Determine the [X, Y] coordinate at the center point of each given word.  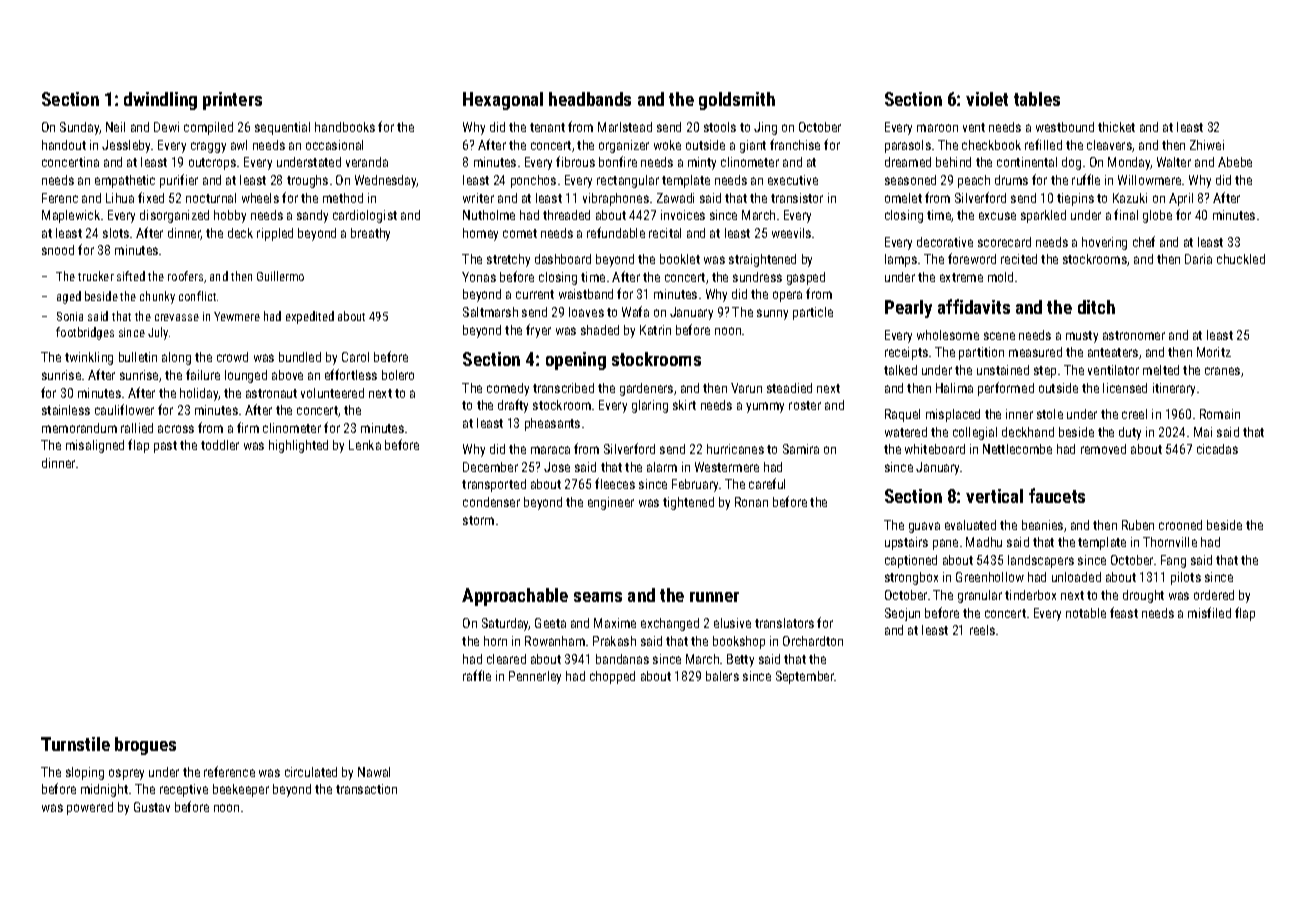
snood [58, 250]
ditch [1096, 307]
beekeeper [241, 790]
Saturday [505, 624]
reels [982, 630]
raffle [477, 675]
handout [64, 145]
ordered [1214, 595]
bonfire [618, 161]
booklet [680, 259]
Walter [1174, 162]
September [805, 677]
